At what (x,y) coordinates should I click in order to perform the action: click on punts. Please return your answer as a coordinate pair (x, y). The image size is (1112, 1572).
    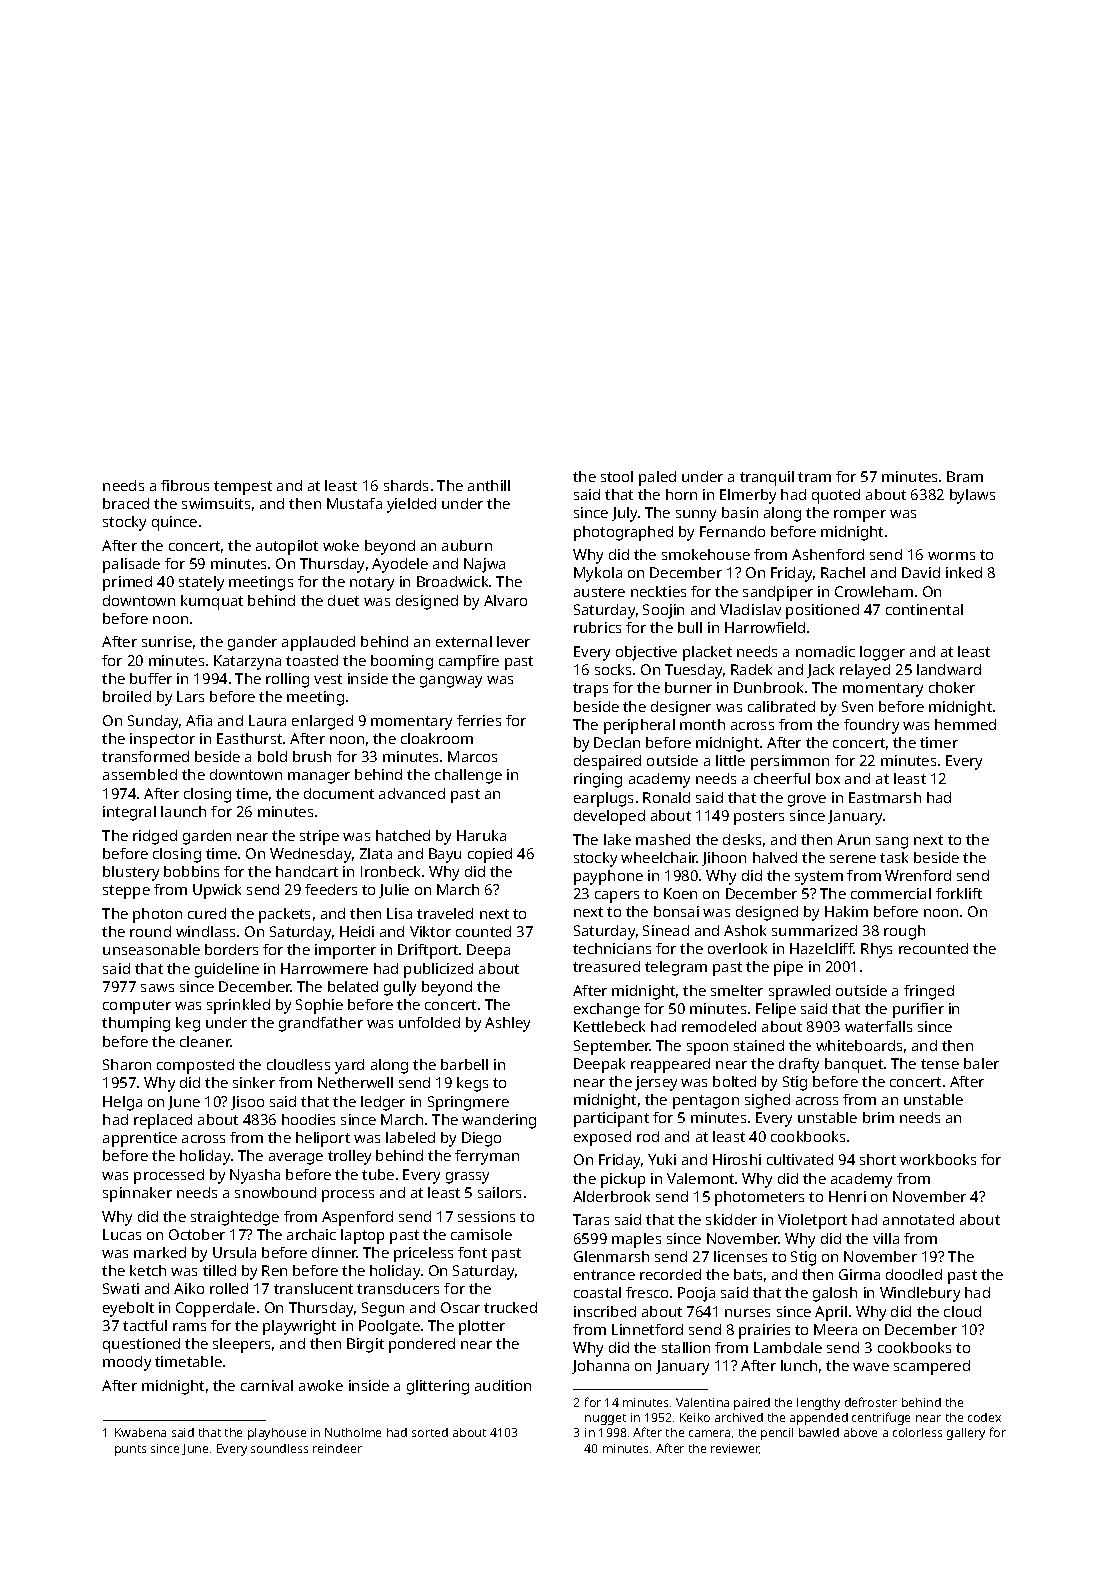
    Looking at the image, I should click on (130, 1450).
